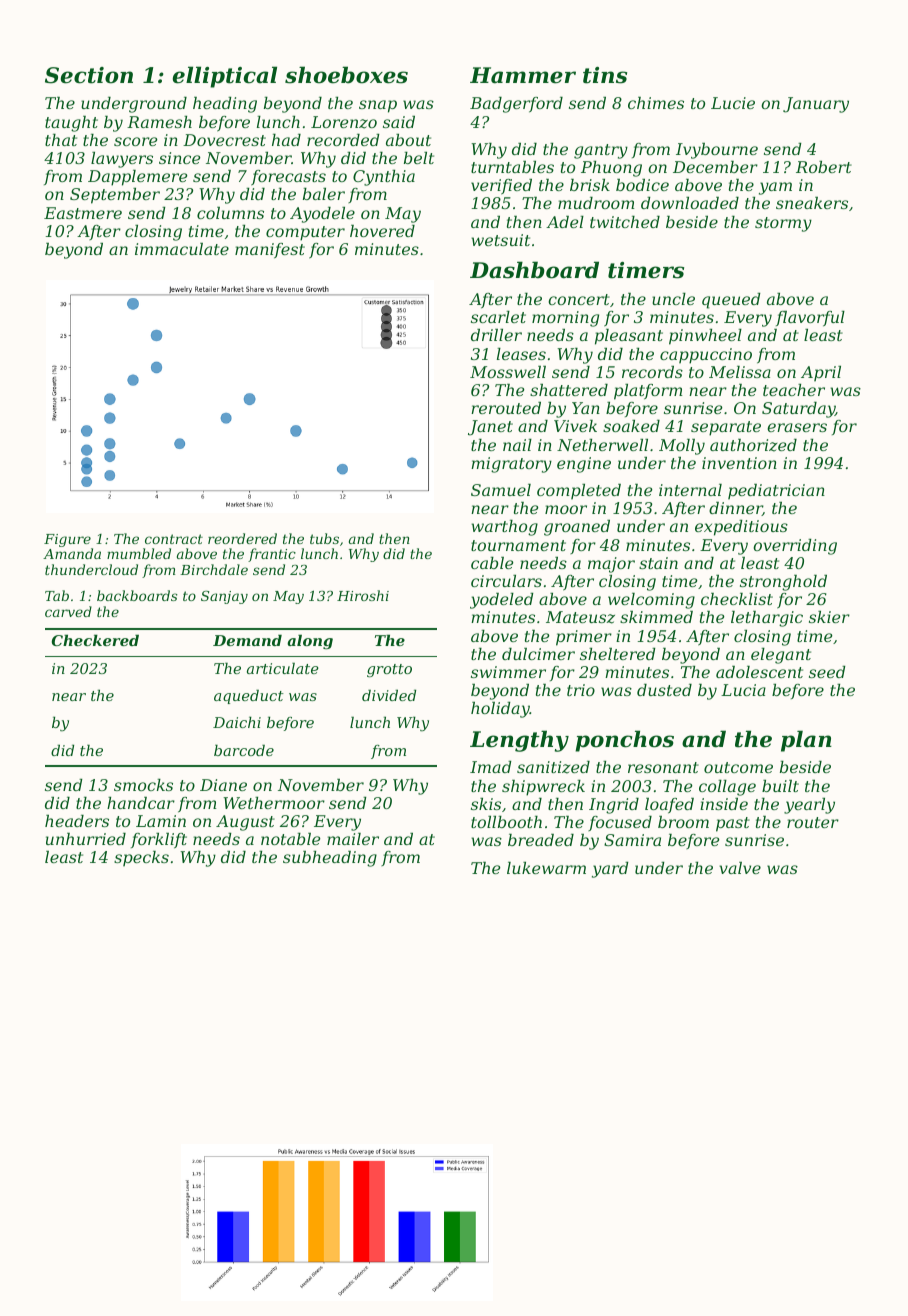 Image resolution: width=908 pixels, height=1316 pixels. What do you see at coordinates (72, 553) in the screenshot?
I see `Amanda` at bounding box center [72, 553].
